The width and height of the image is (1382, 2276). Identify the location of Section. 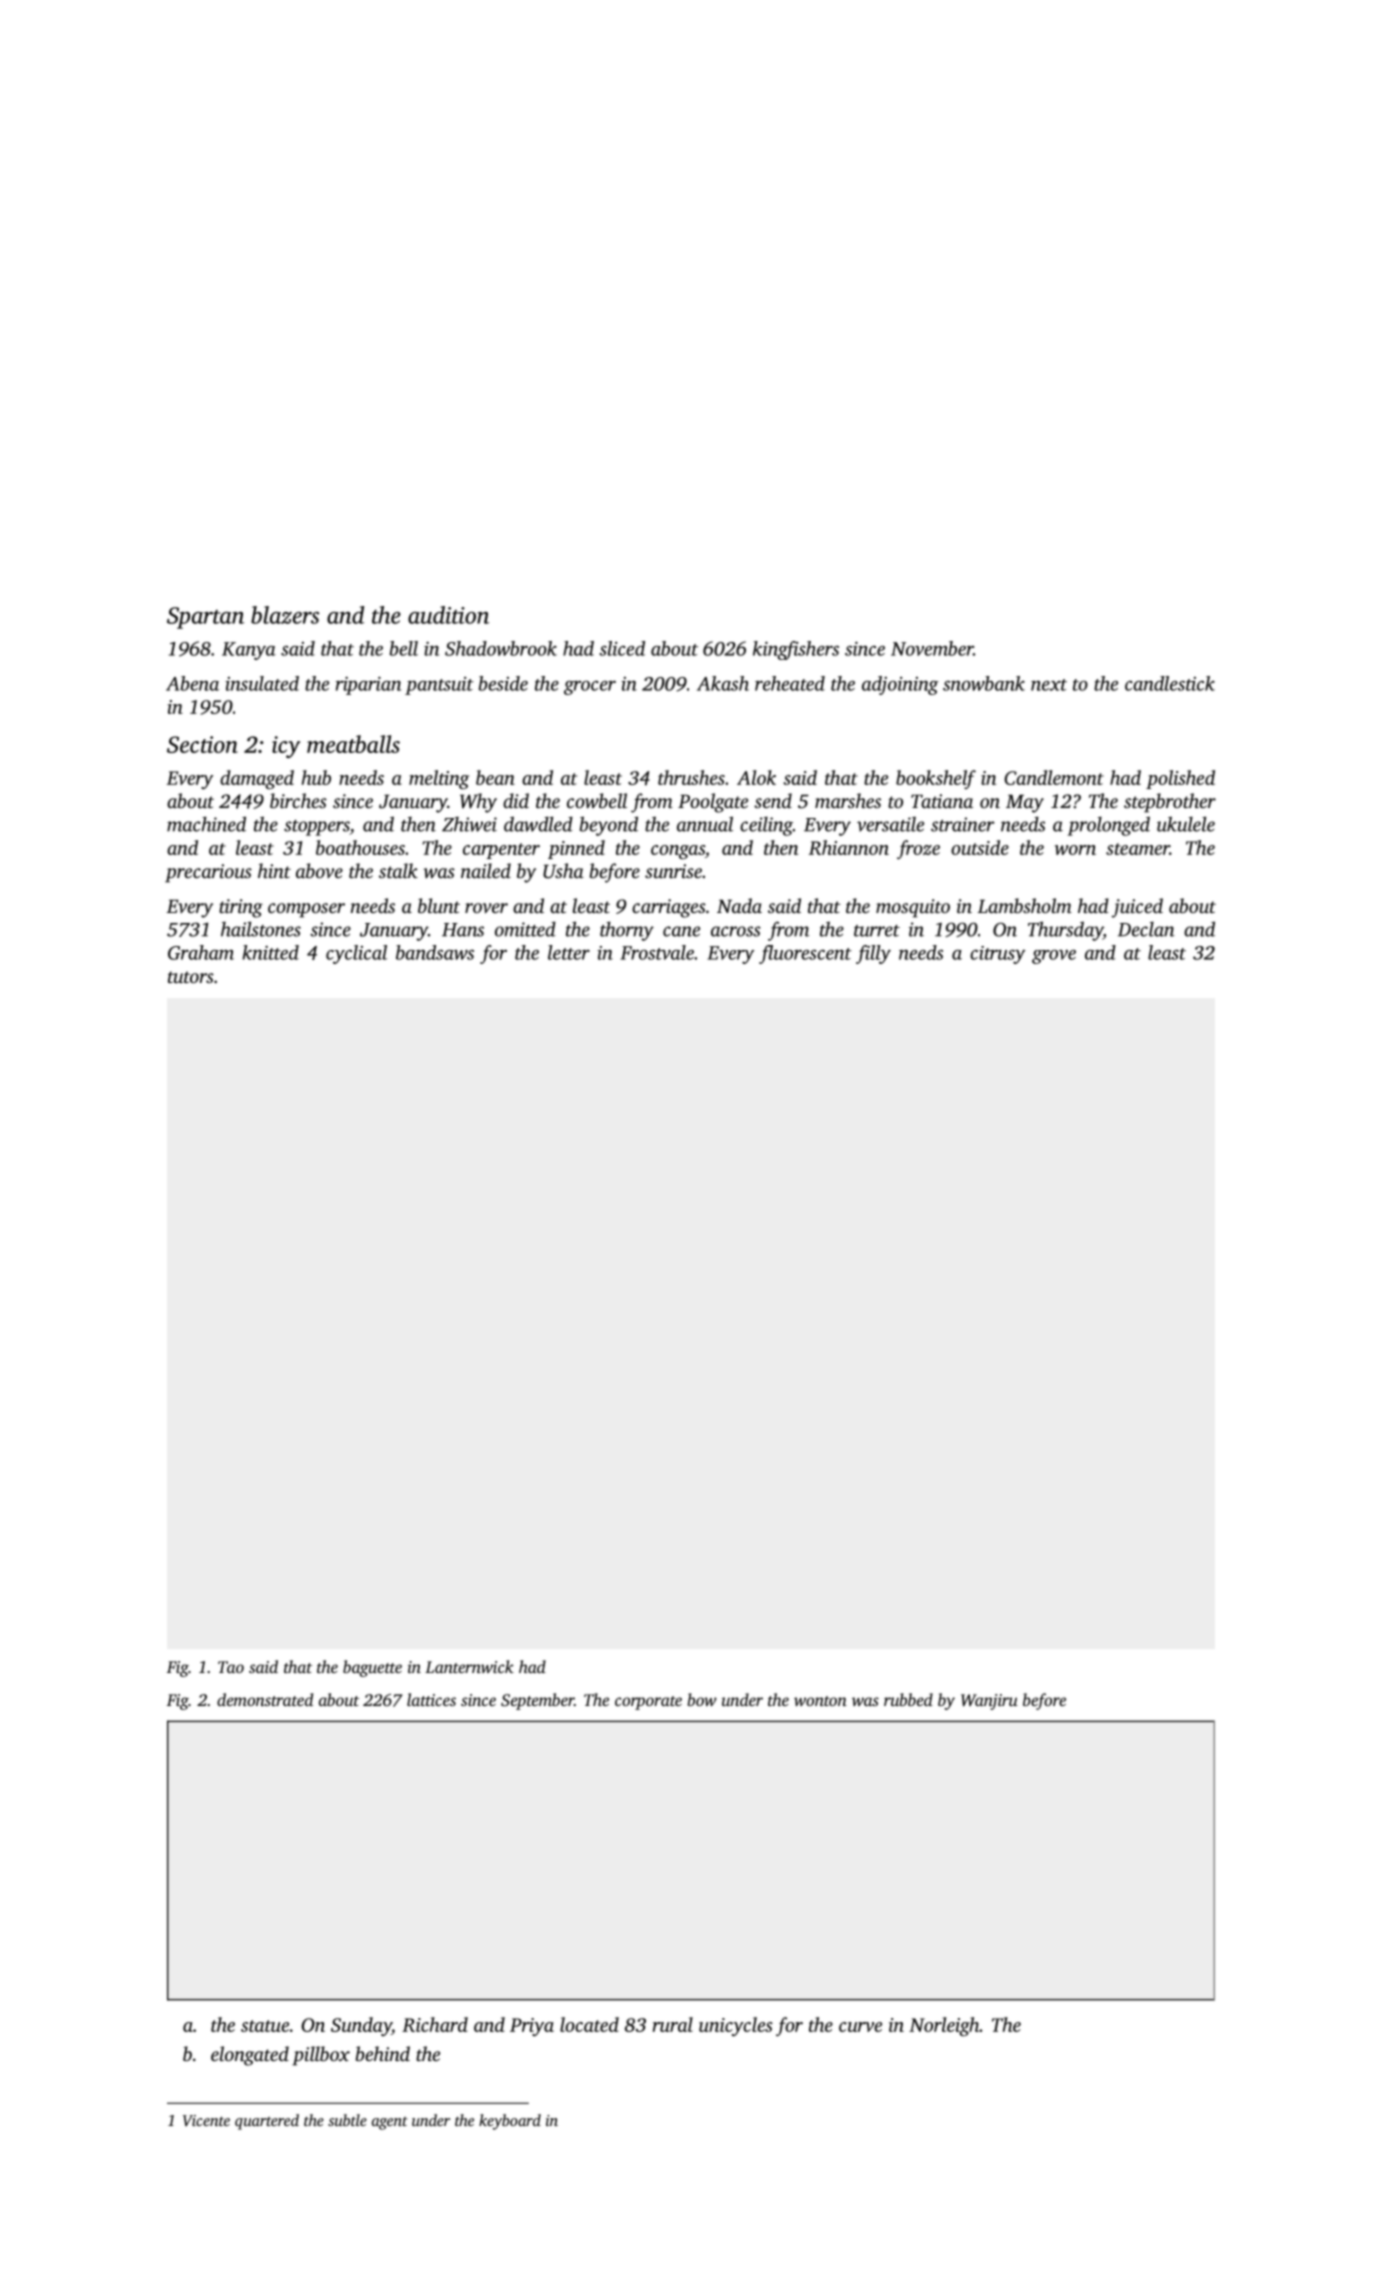
(202, 744).
